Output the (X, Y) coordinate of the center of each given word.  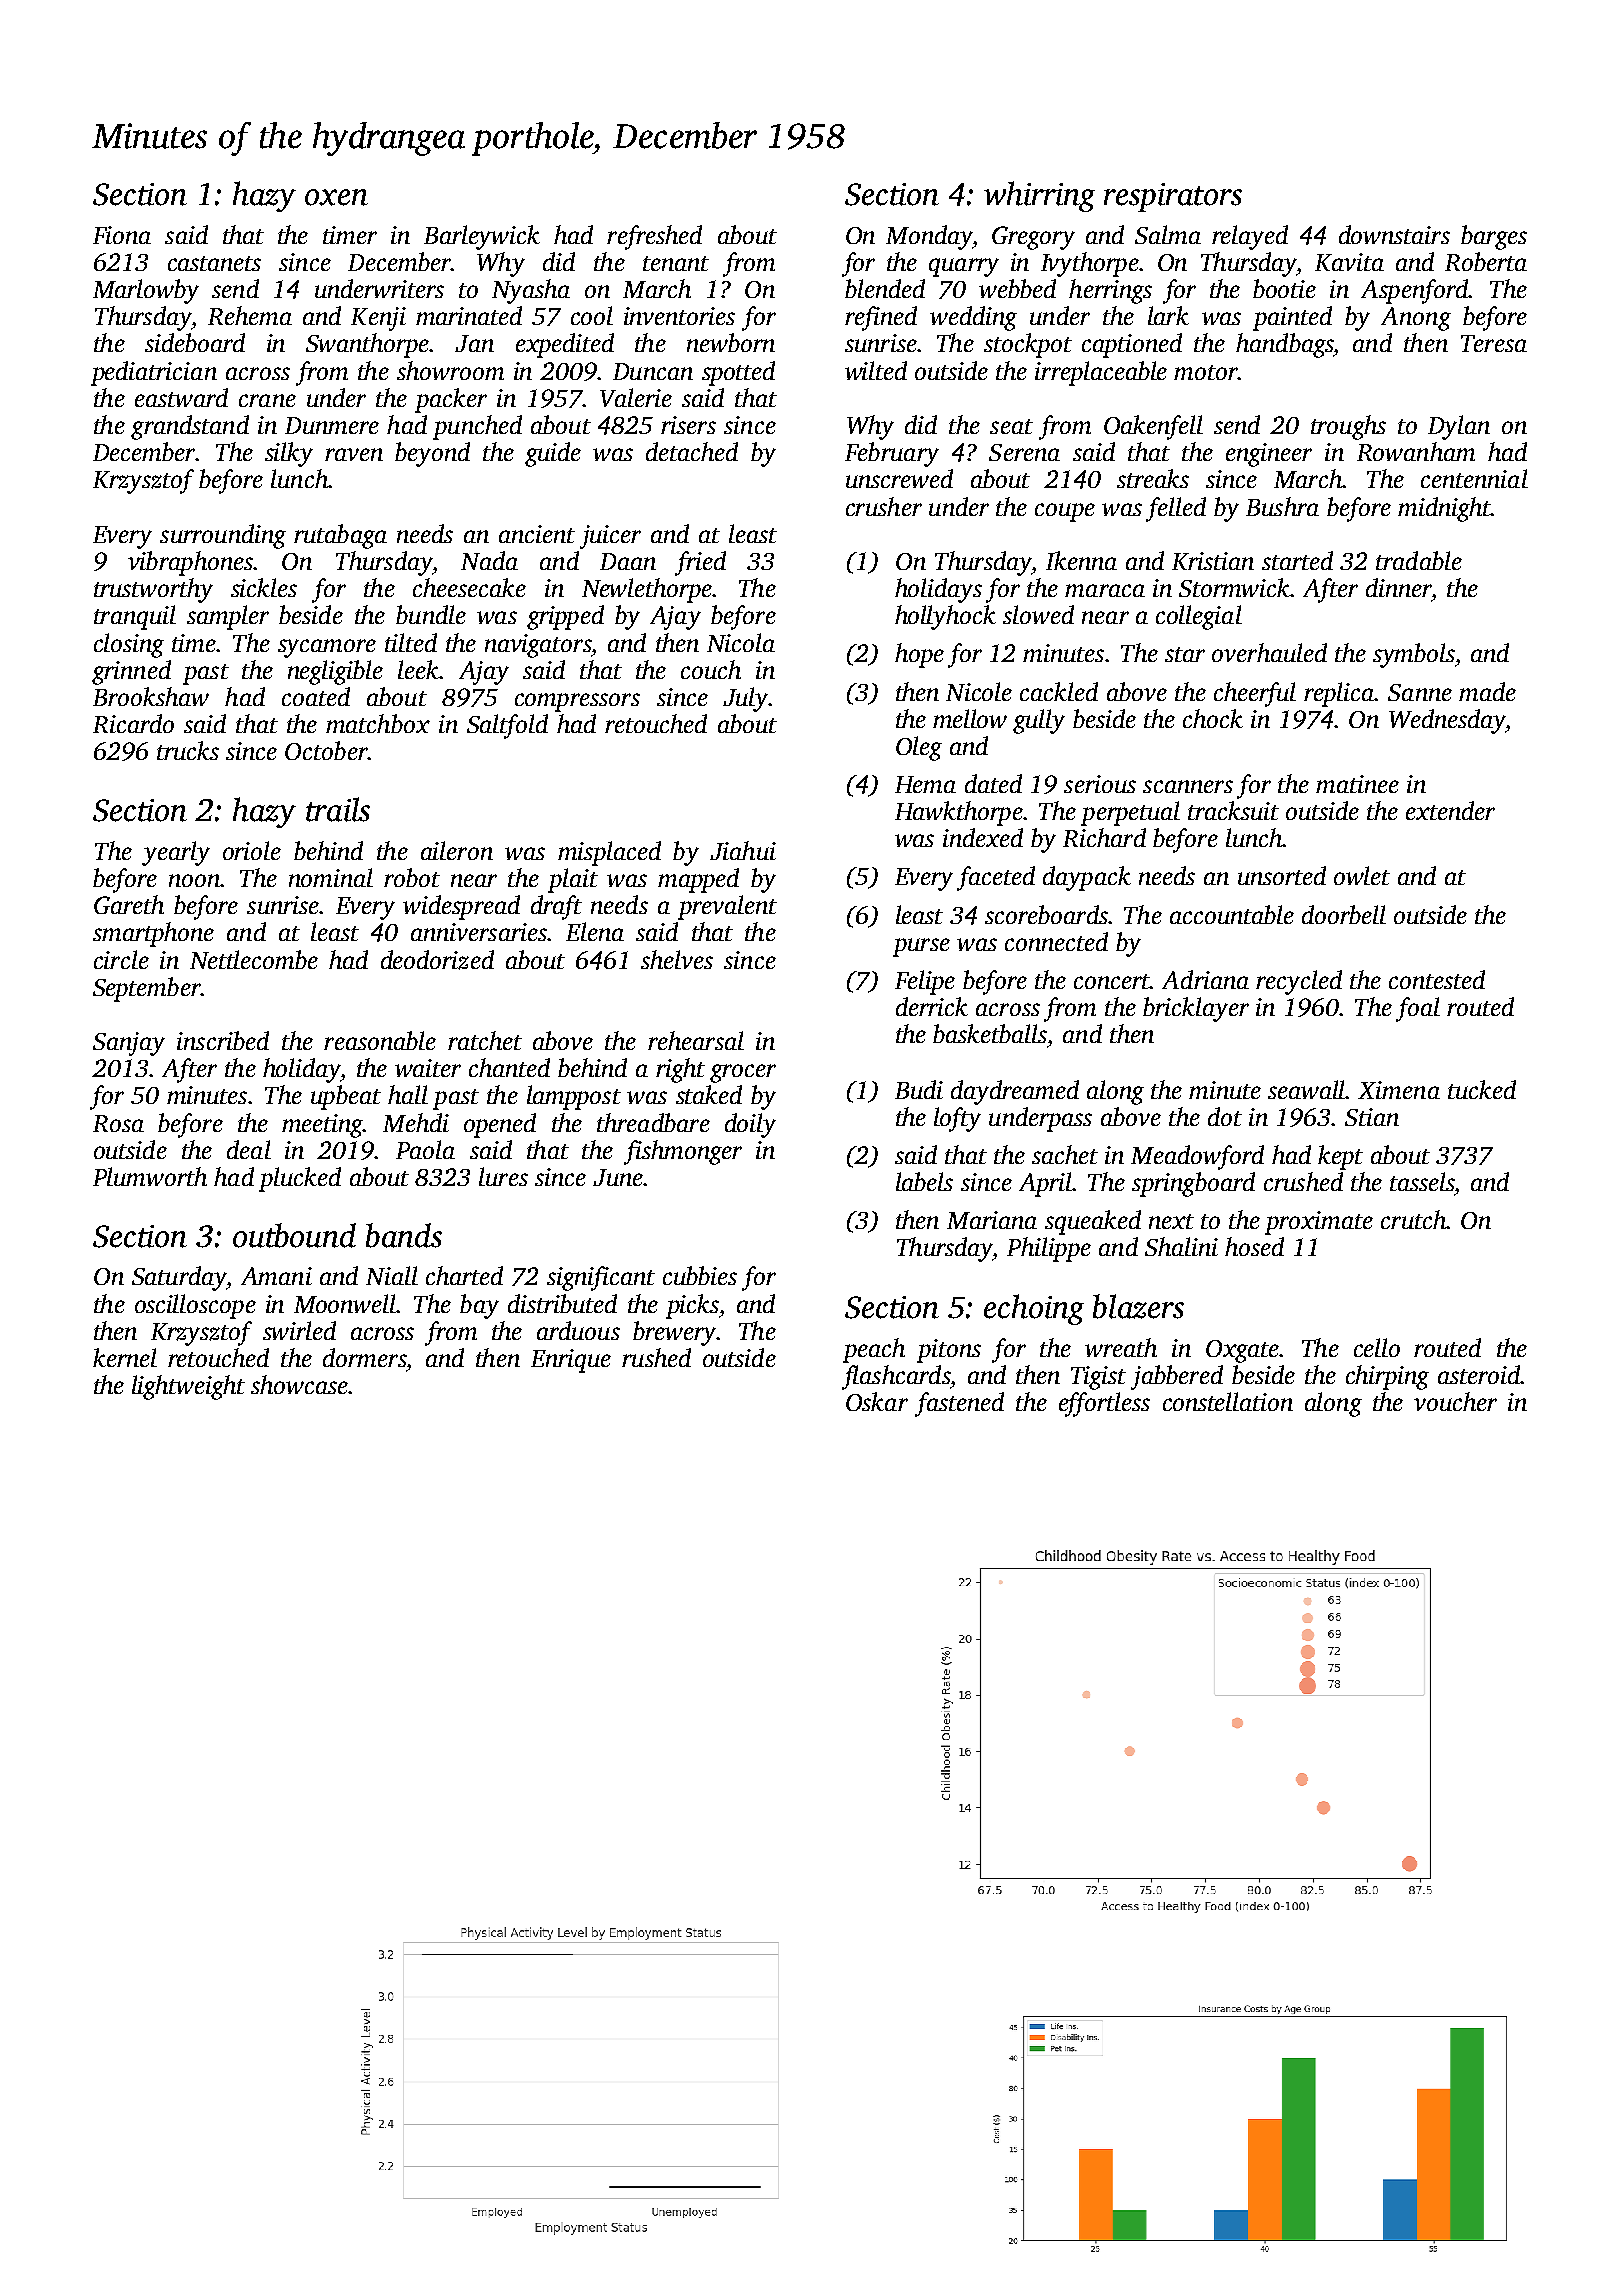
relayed (1250, 237)
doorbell (1344, 914)
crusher (884, 506)
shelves (677, 959)
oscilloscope (195, 1306)
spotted (738, 373)
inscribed (223, 1040)
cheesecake (469, 587)
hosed (1254, 1246)
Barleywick (482, 237)
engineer (1269, 455)
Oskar (877, 1401)
